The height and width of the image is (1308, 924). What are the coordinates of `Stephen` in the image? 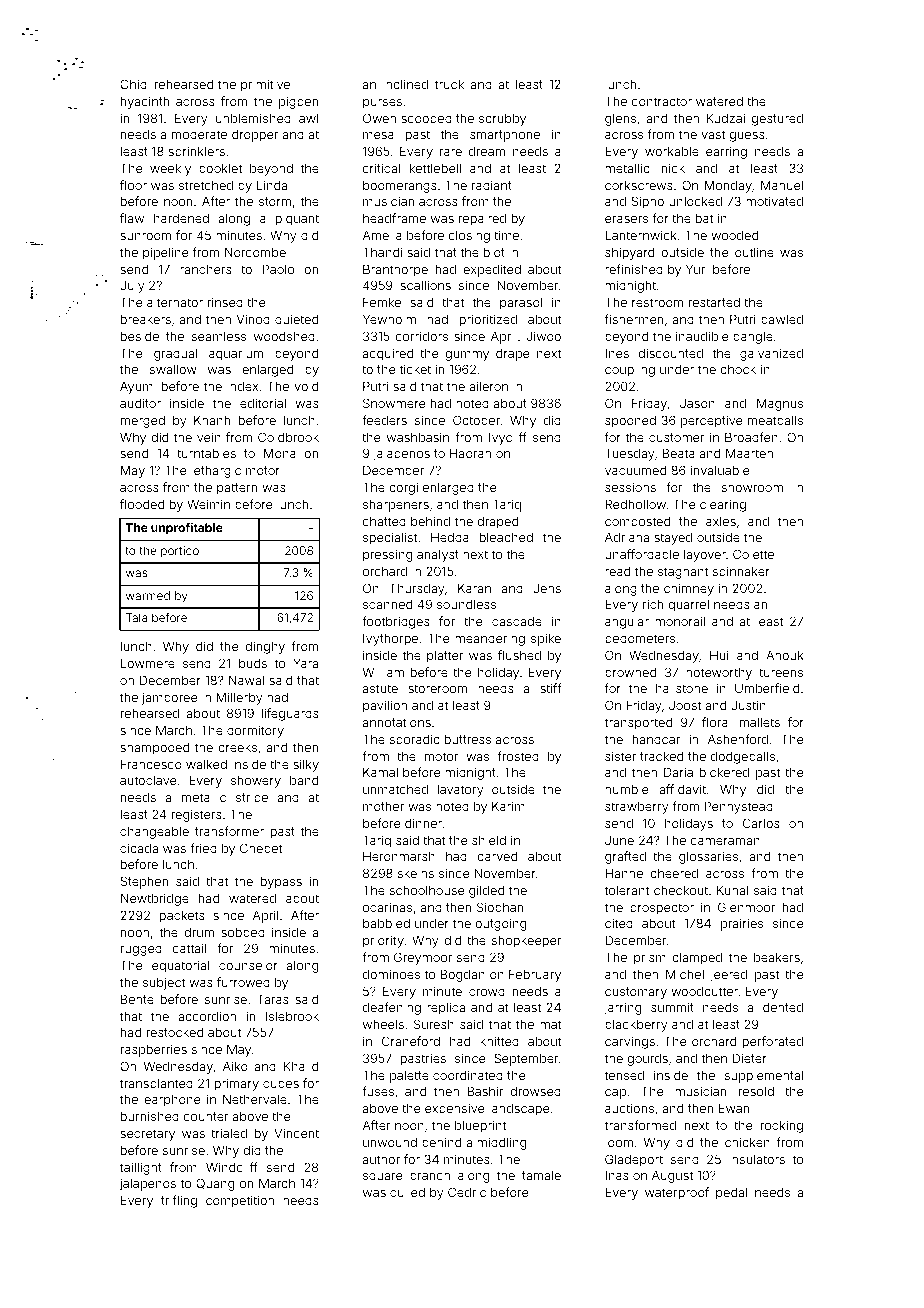 It's located at (144, 882).
